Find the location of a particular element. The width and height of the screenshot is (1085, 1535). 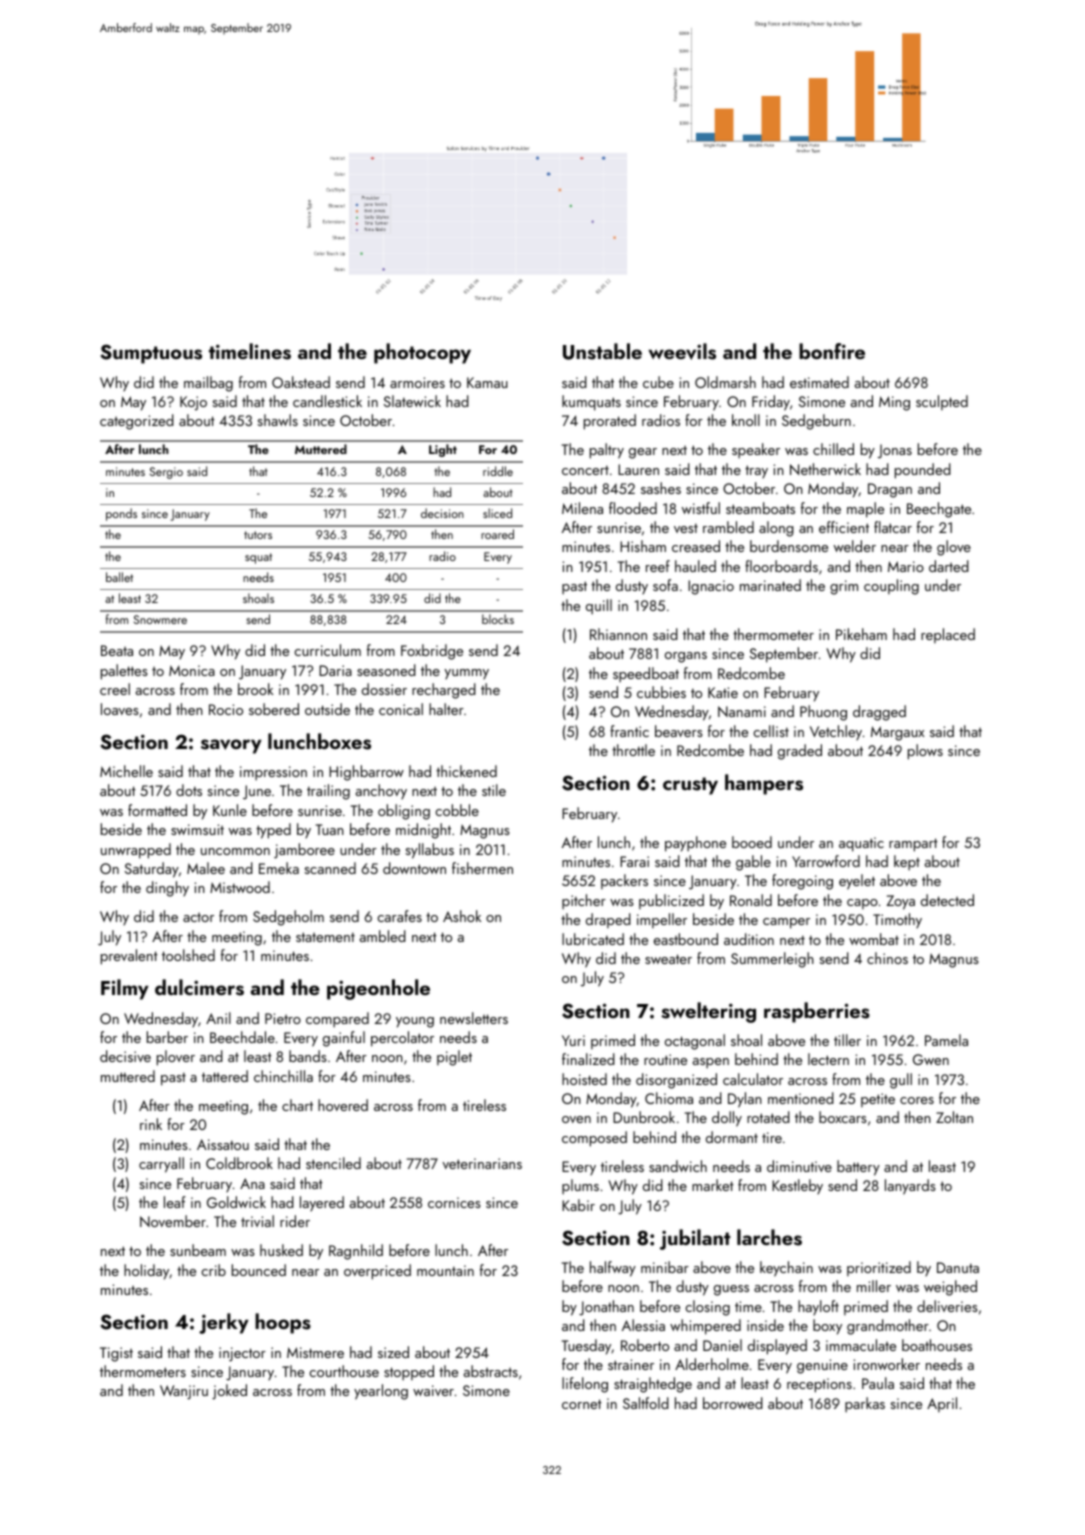

waiver is located at coordinates (433, 1390).
